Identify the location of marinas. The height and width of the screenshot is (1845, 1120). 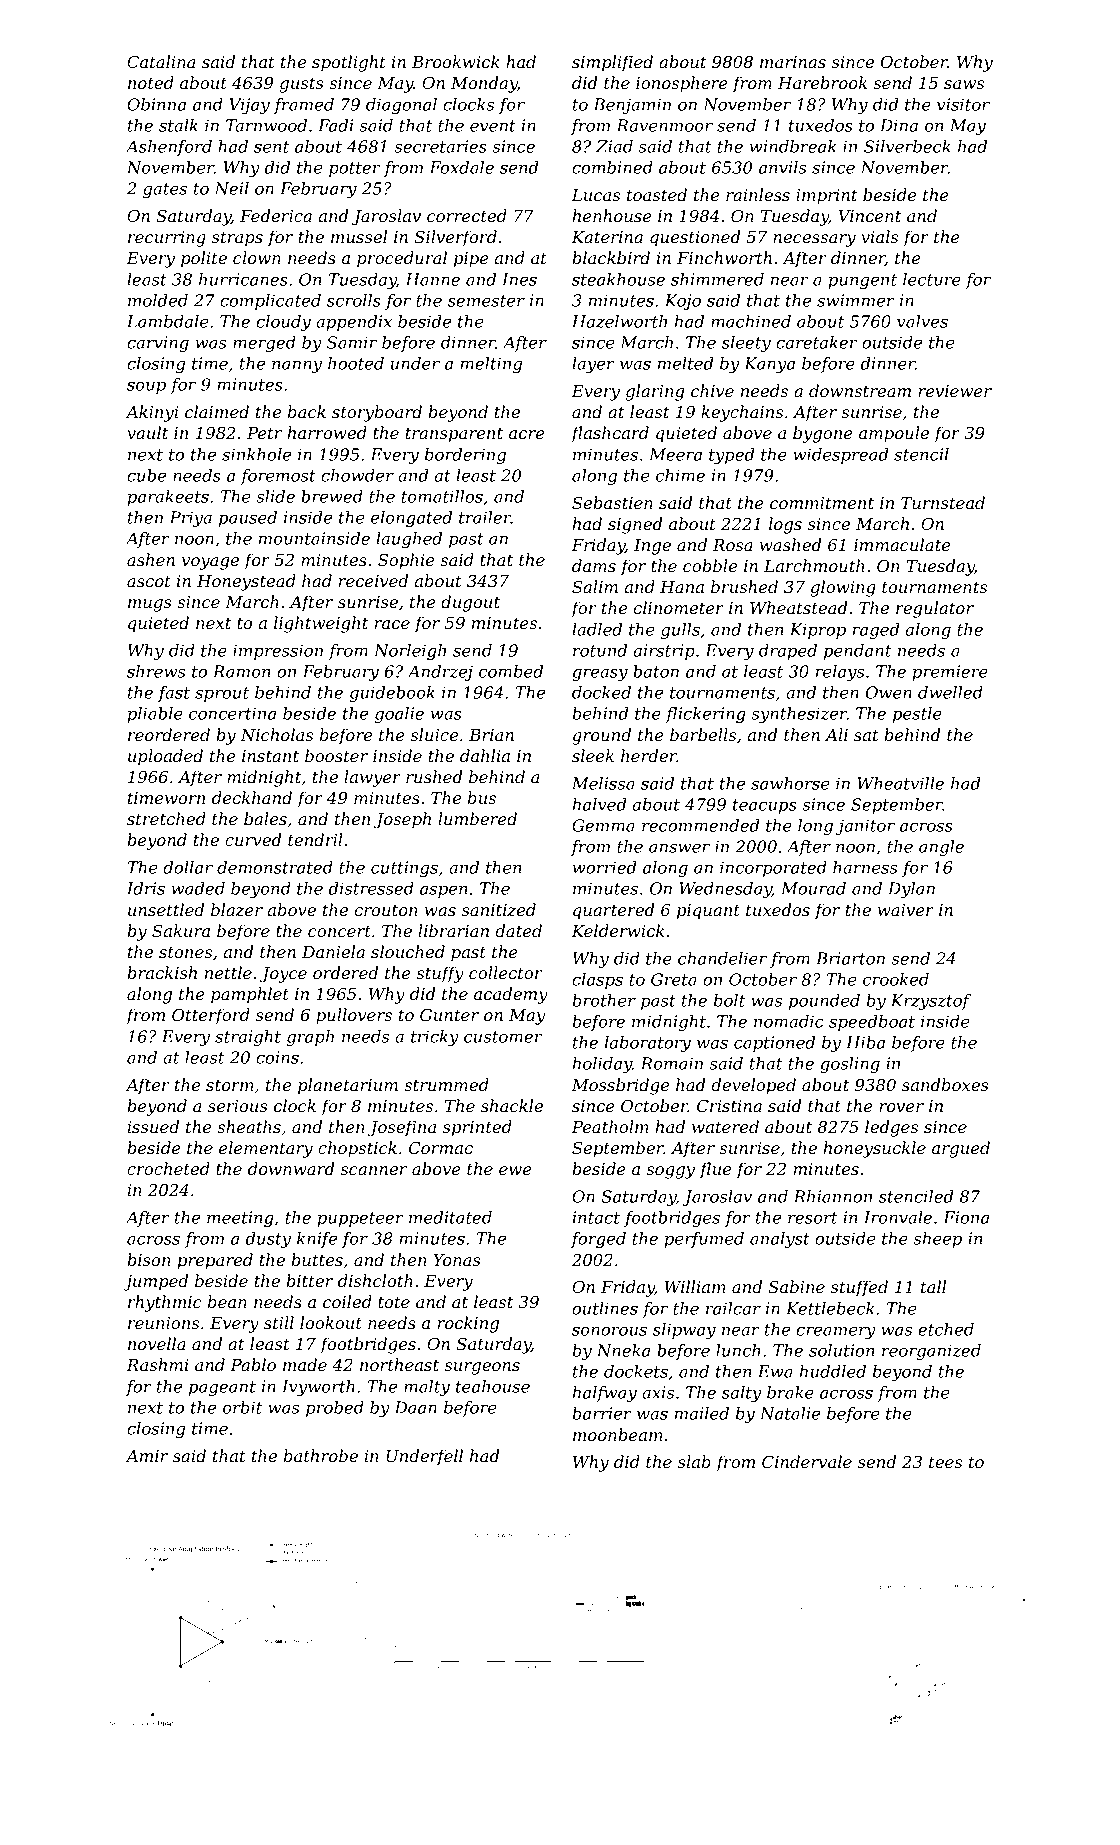
(793, 62).
